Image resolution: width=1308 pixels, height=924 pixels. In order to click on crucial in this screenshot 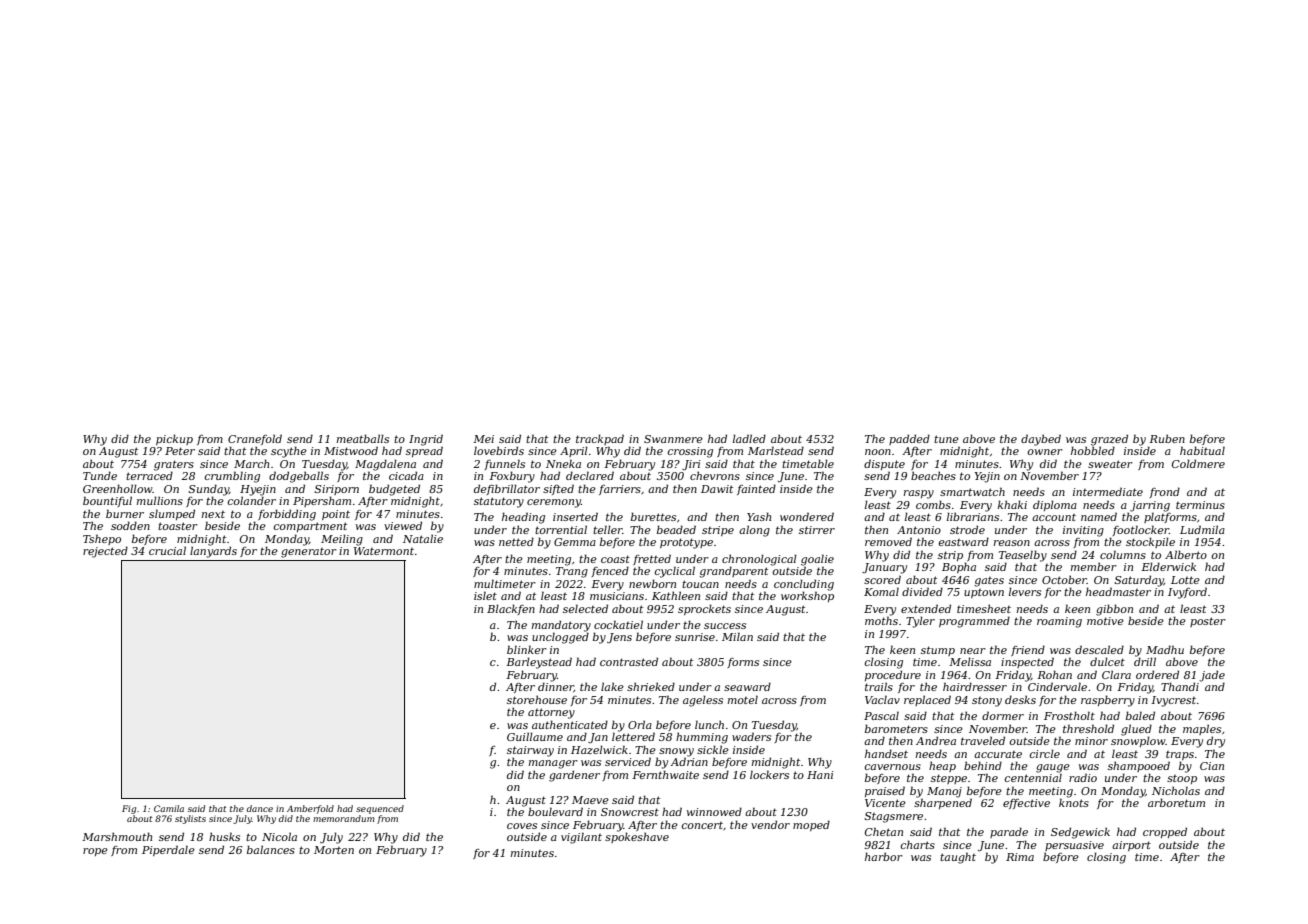, I will do `click(167, 551)`.
